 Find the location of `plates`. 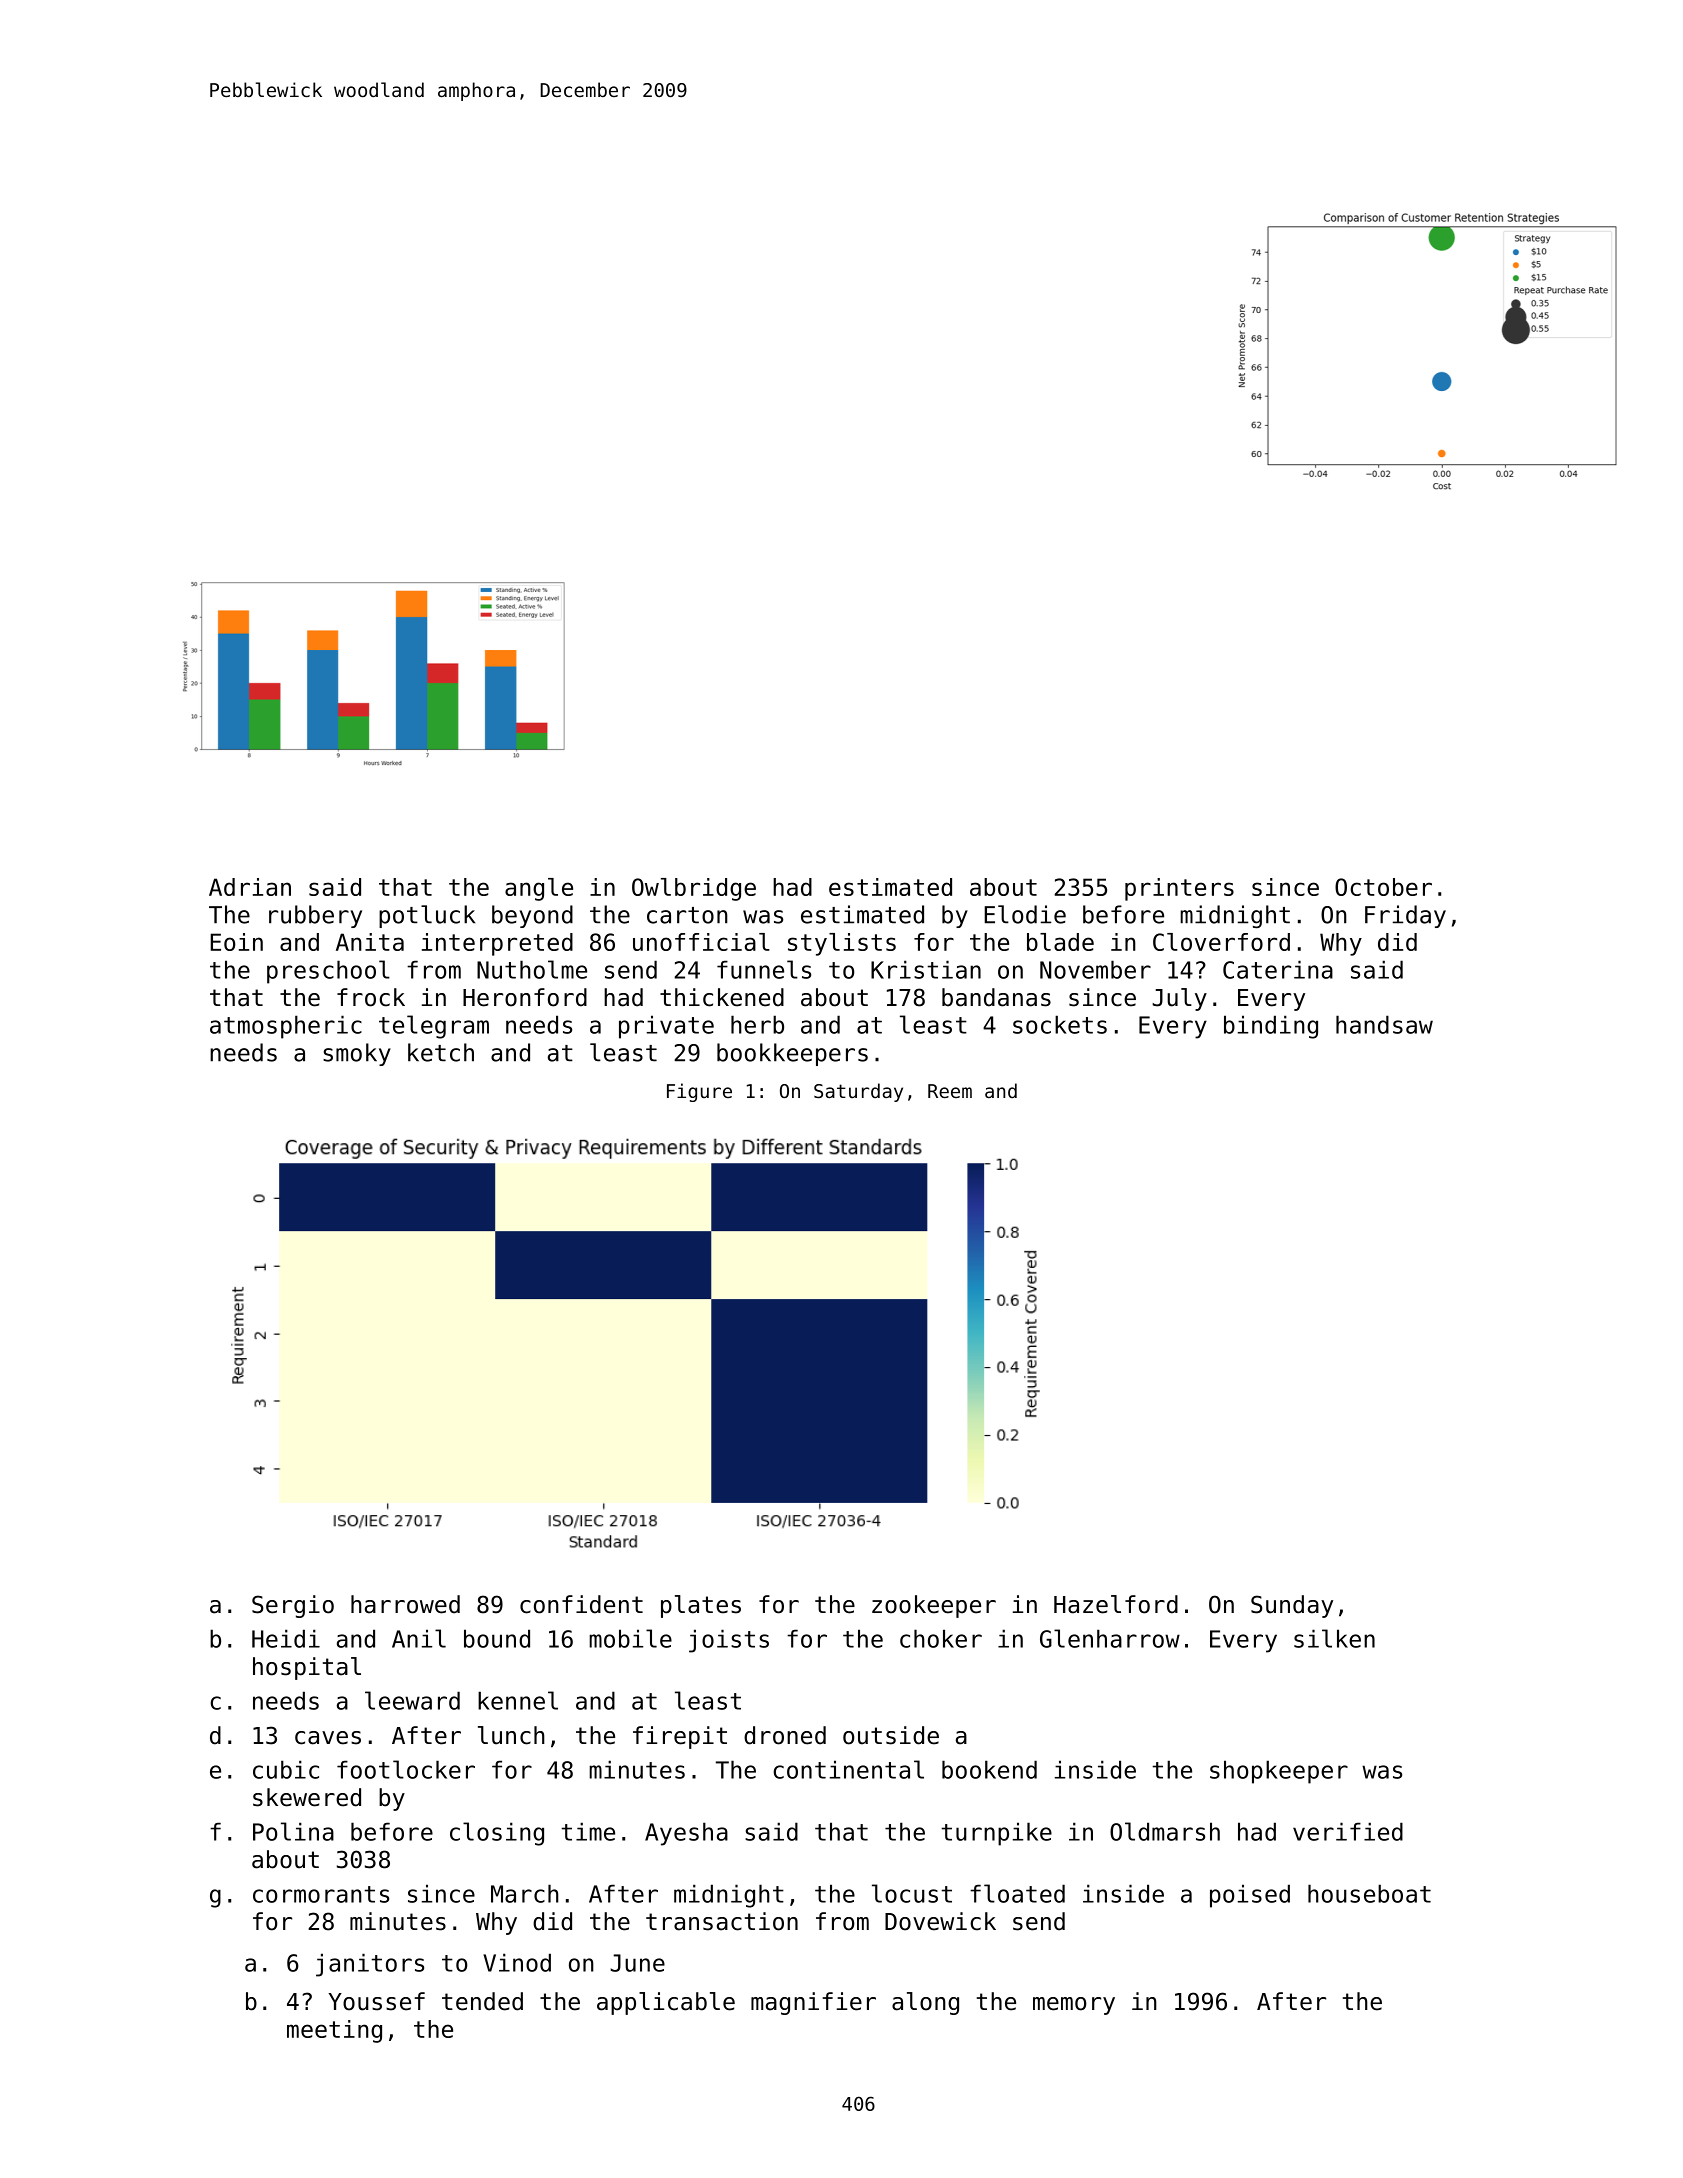

plates is located at coordinates (701, 1606).
